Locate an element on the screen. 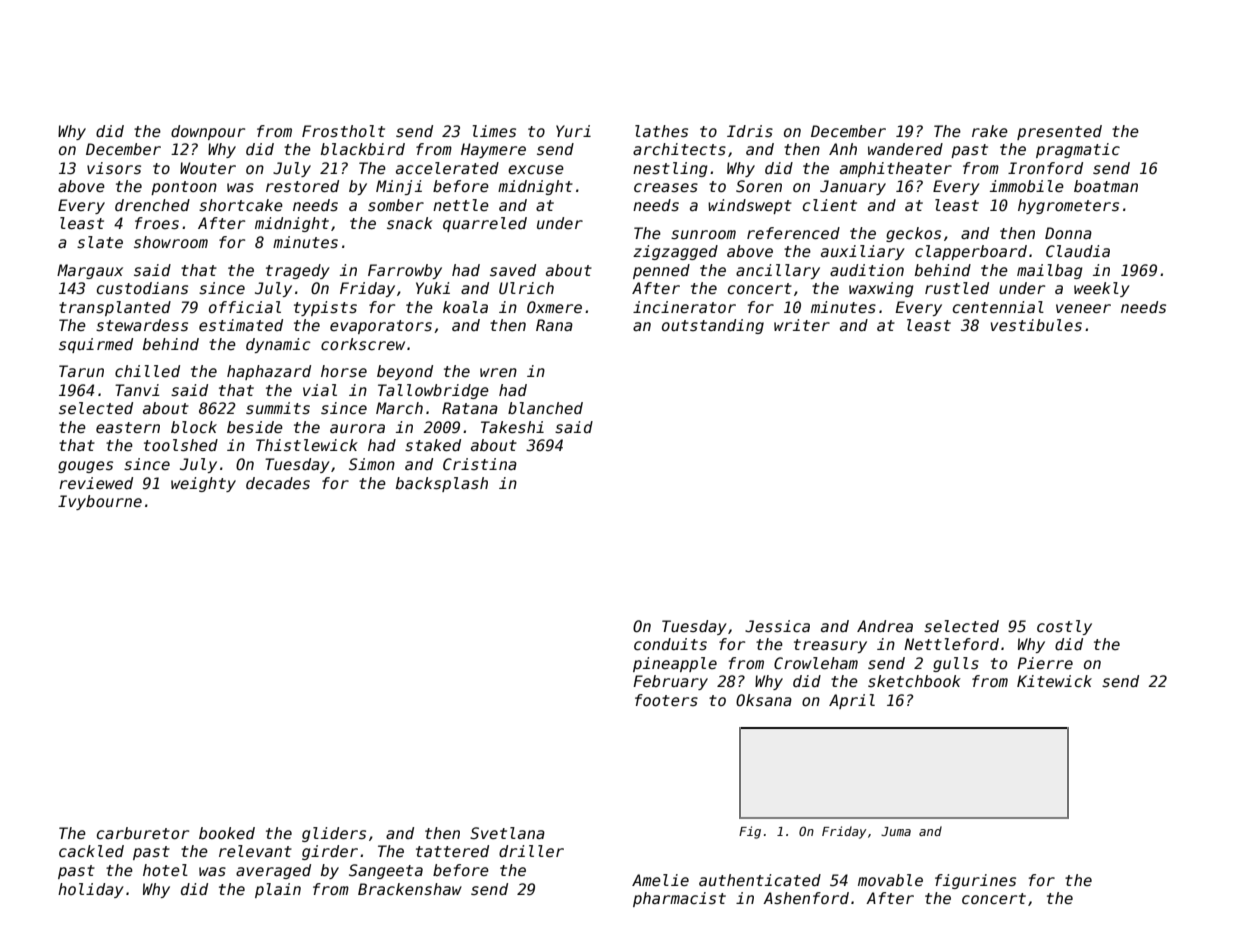 This screenshot has width=1233, height=952. figurines is located at coordinates (975, 881).
